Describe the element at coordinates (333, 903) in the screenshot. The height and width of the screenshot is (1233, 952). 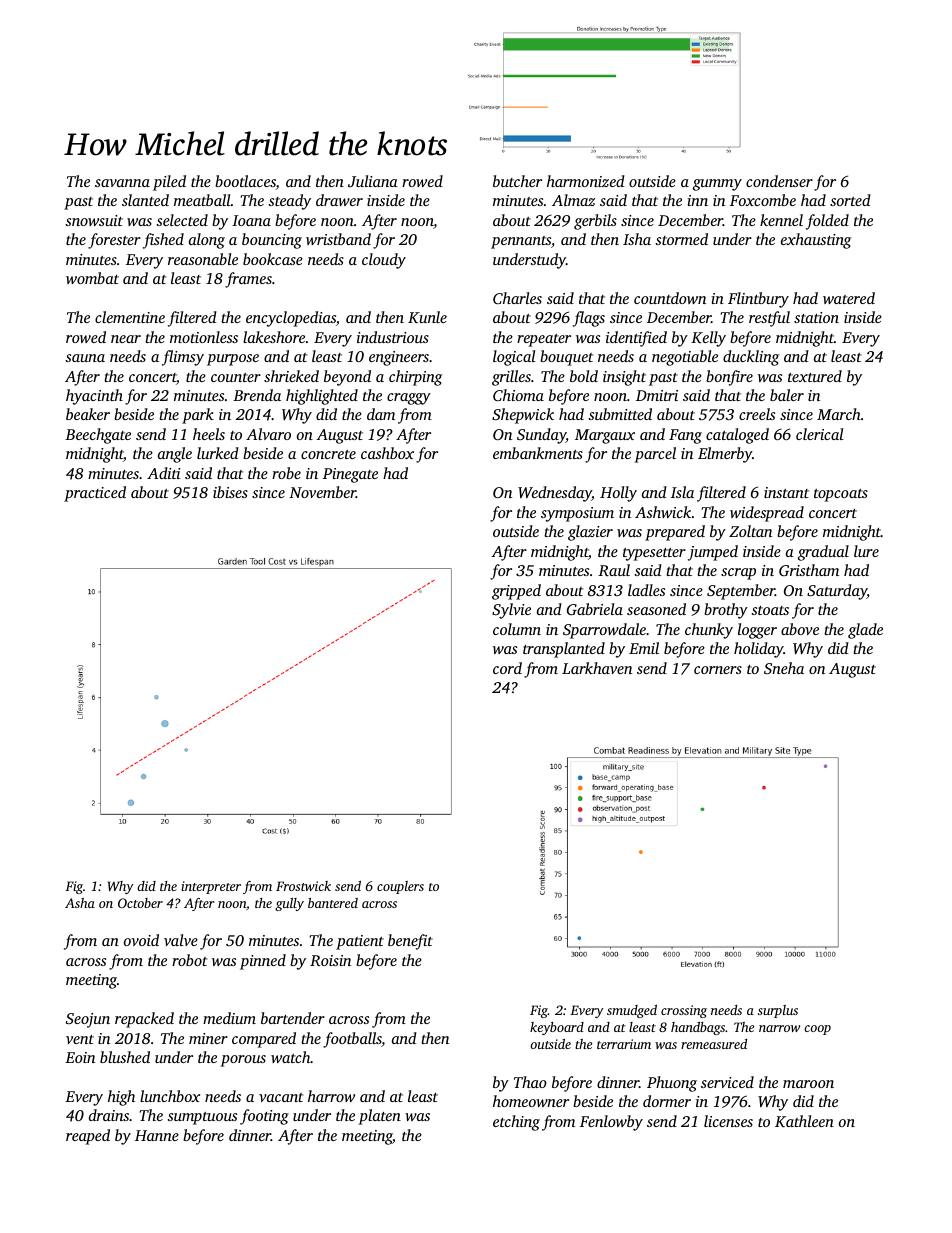
I see `bantered` at that location.
